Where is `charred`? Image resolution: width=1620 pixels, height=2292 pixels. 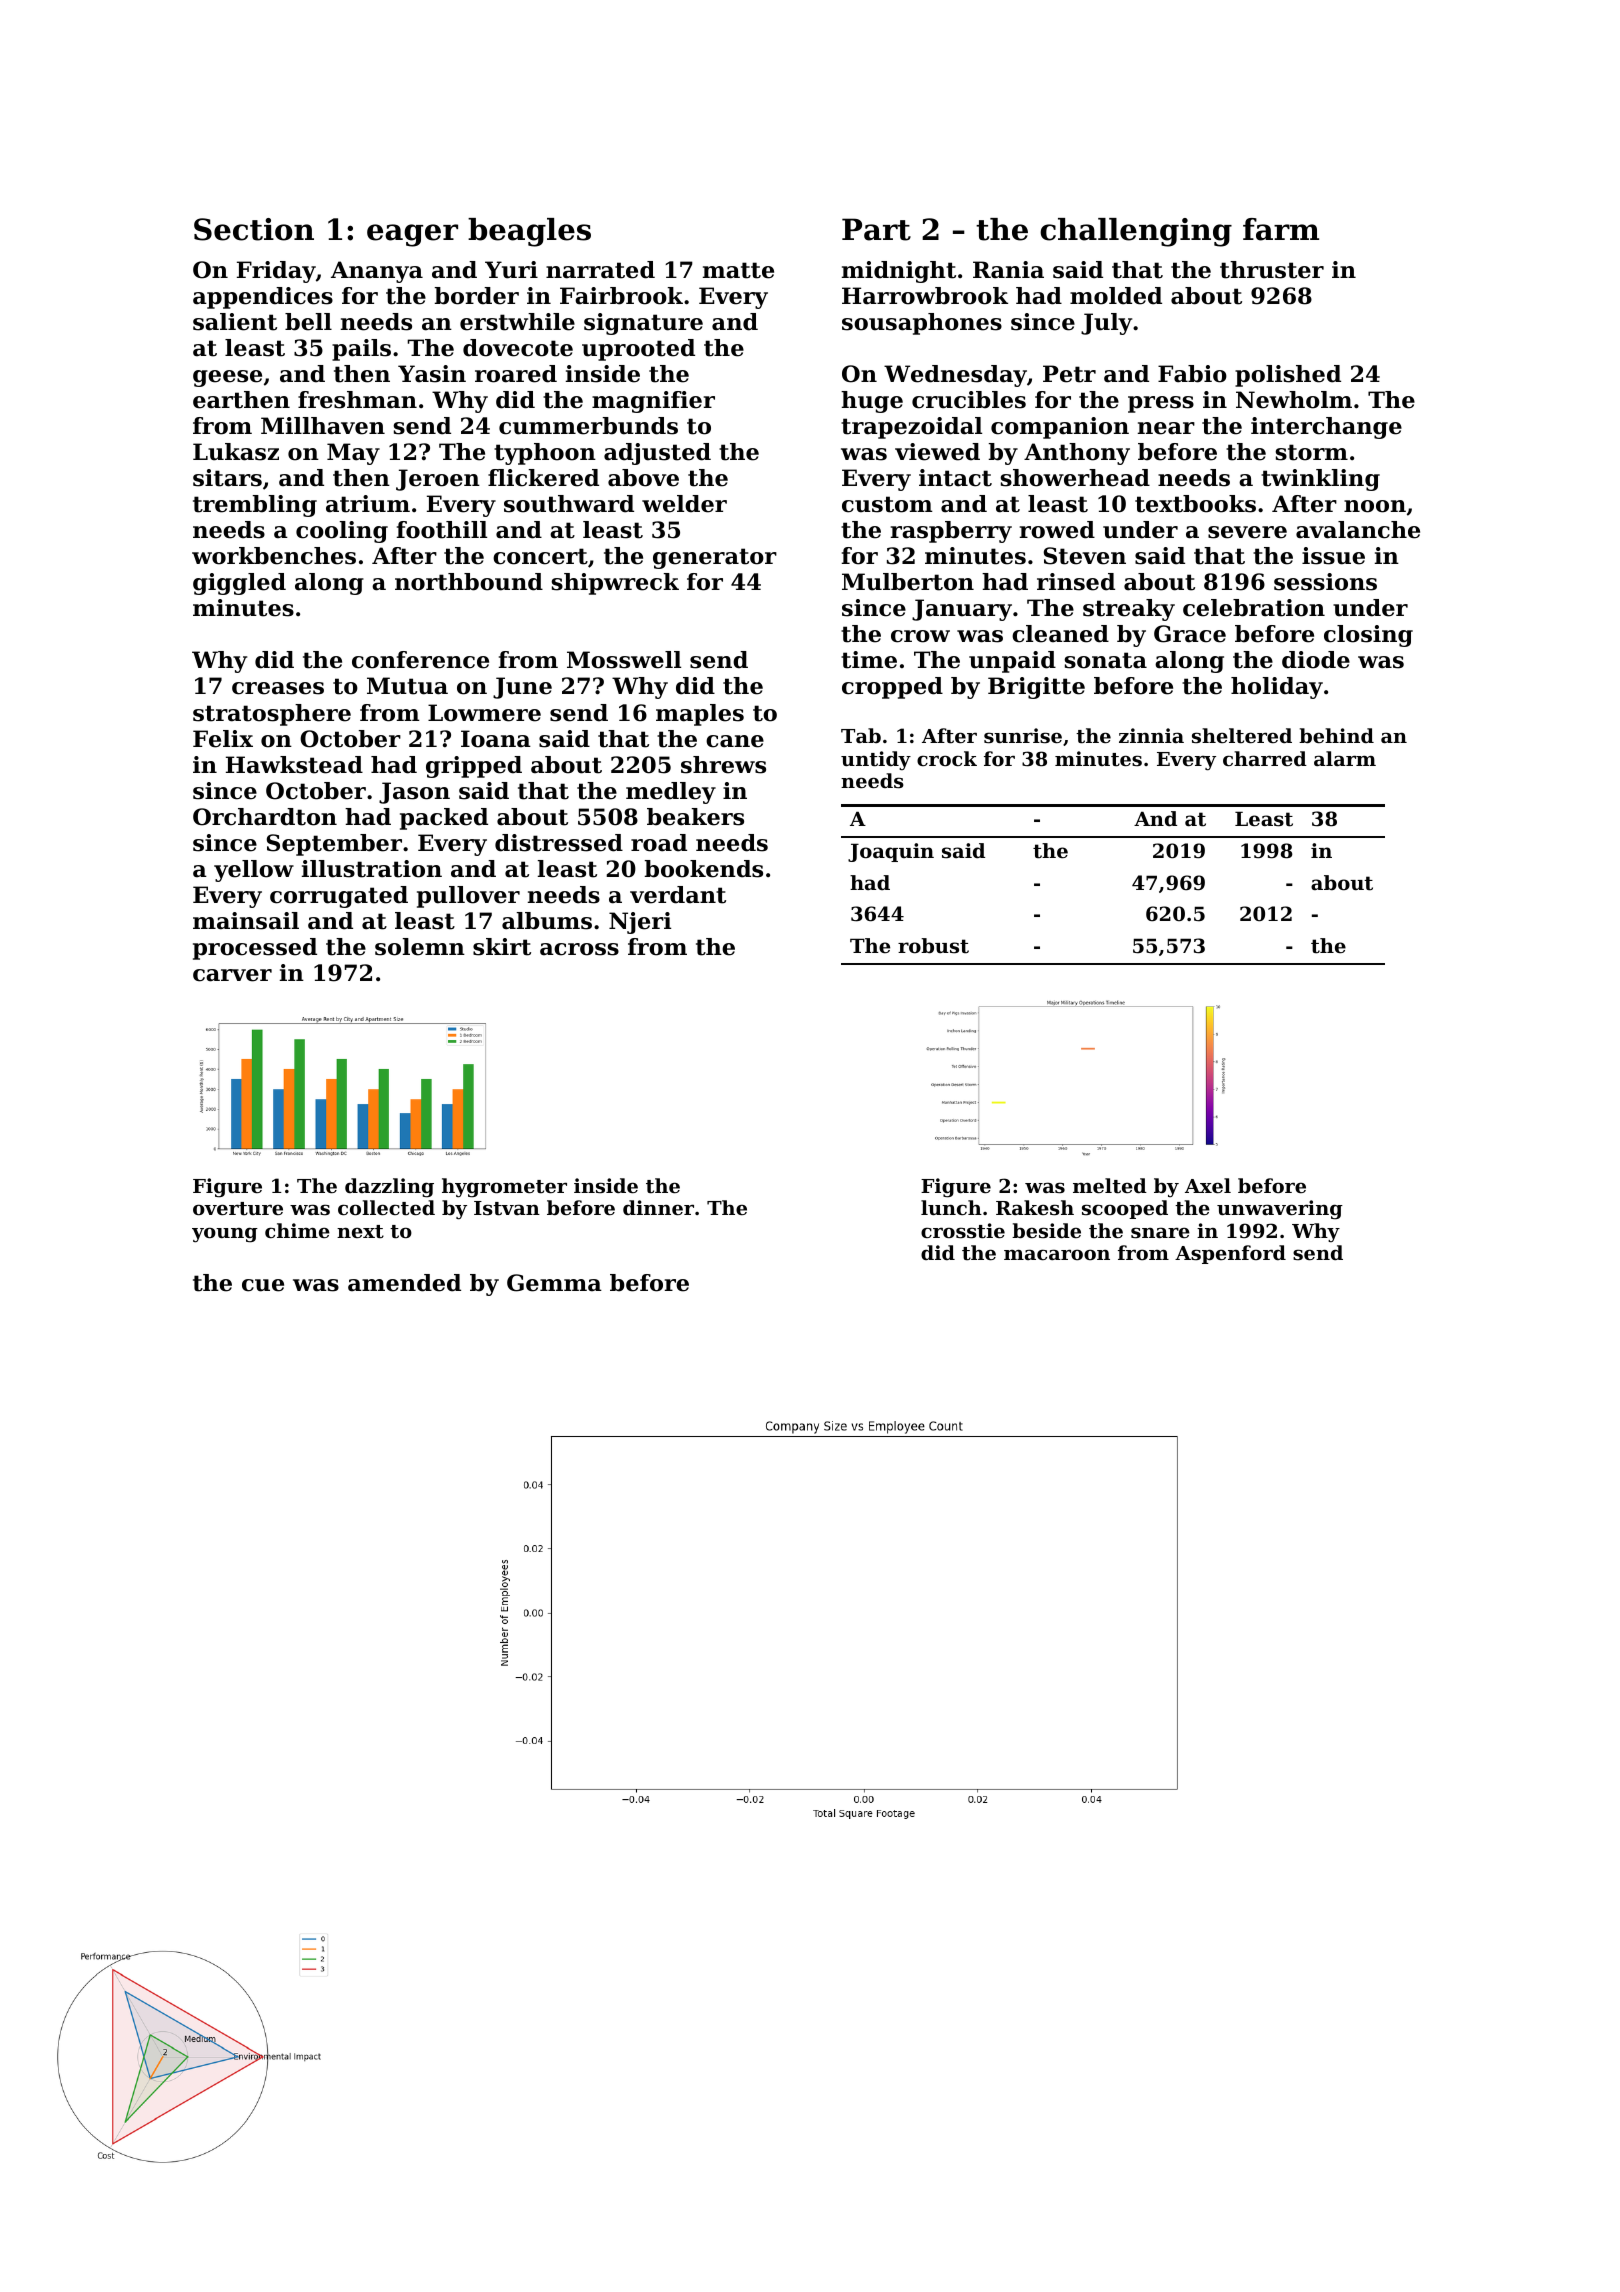 charred is located at coordinates (1265, 758).
